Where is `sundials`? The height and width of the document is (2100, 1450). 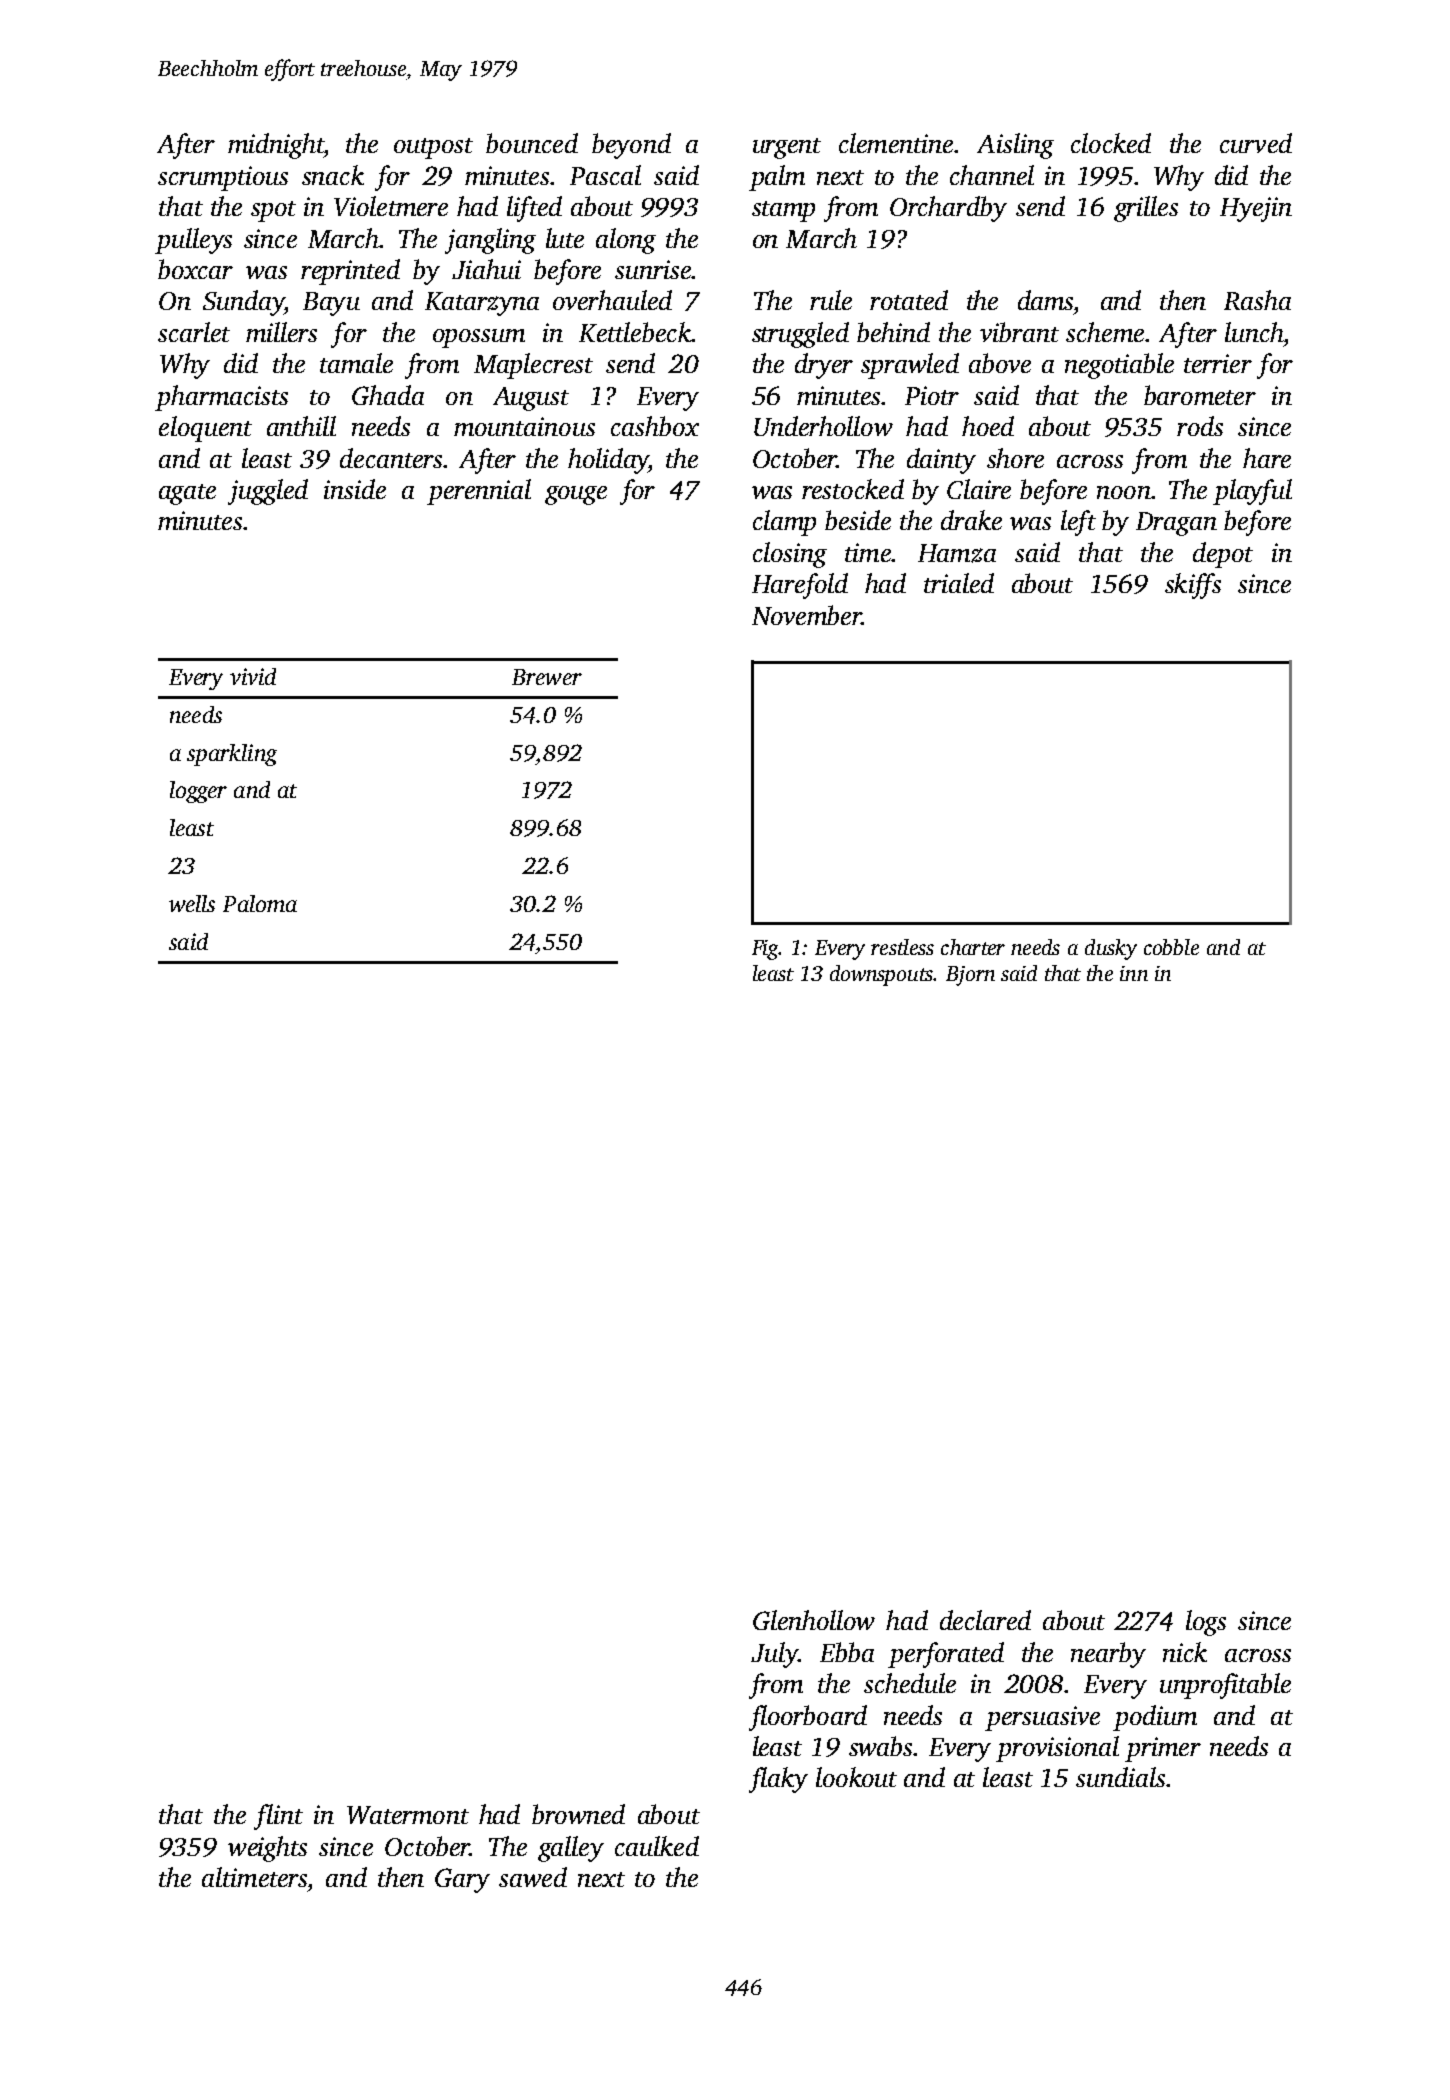
sundials is located at coordinates (1120, 1777).
